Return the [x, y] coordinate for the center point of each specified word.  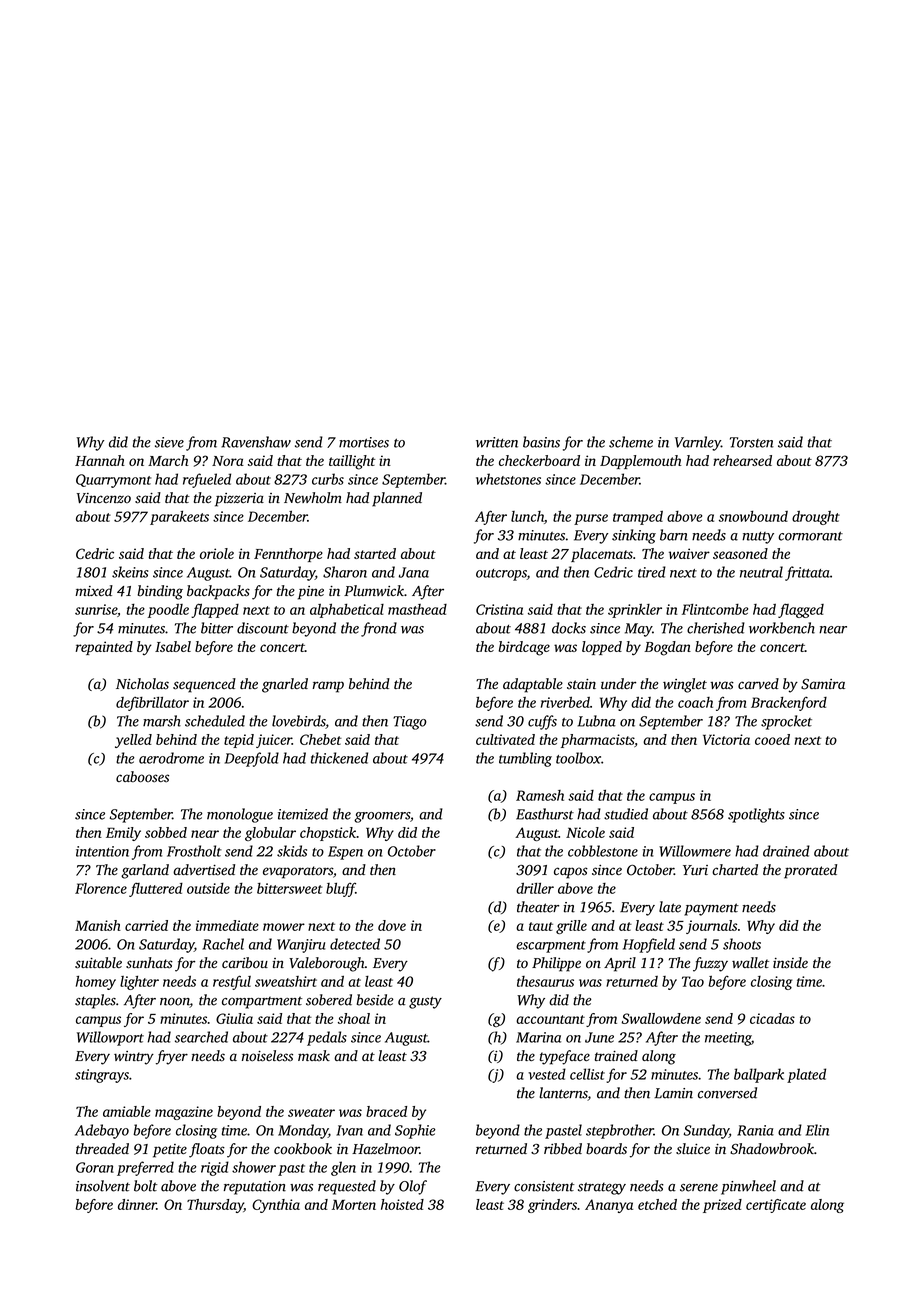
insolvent [103, 1186]
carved [758, 683]
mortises [364, 442]
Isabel [173, 646]
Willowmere [695, 851]
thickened [339, 758]
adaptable [533, 685]
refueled [207, 480]
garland [145, 871]
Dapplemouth [640, 462]
